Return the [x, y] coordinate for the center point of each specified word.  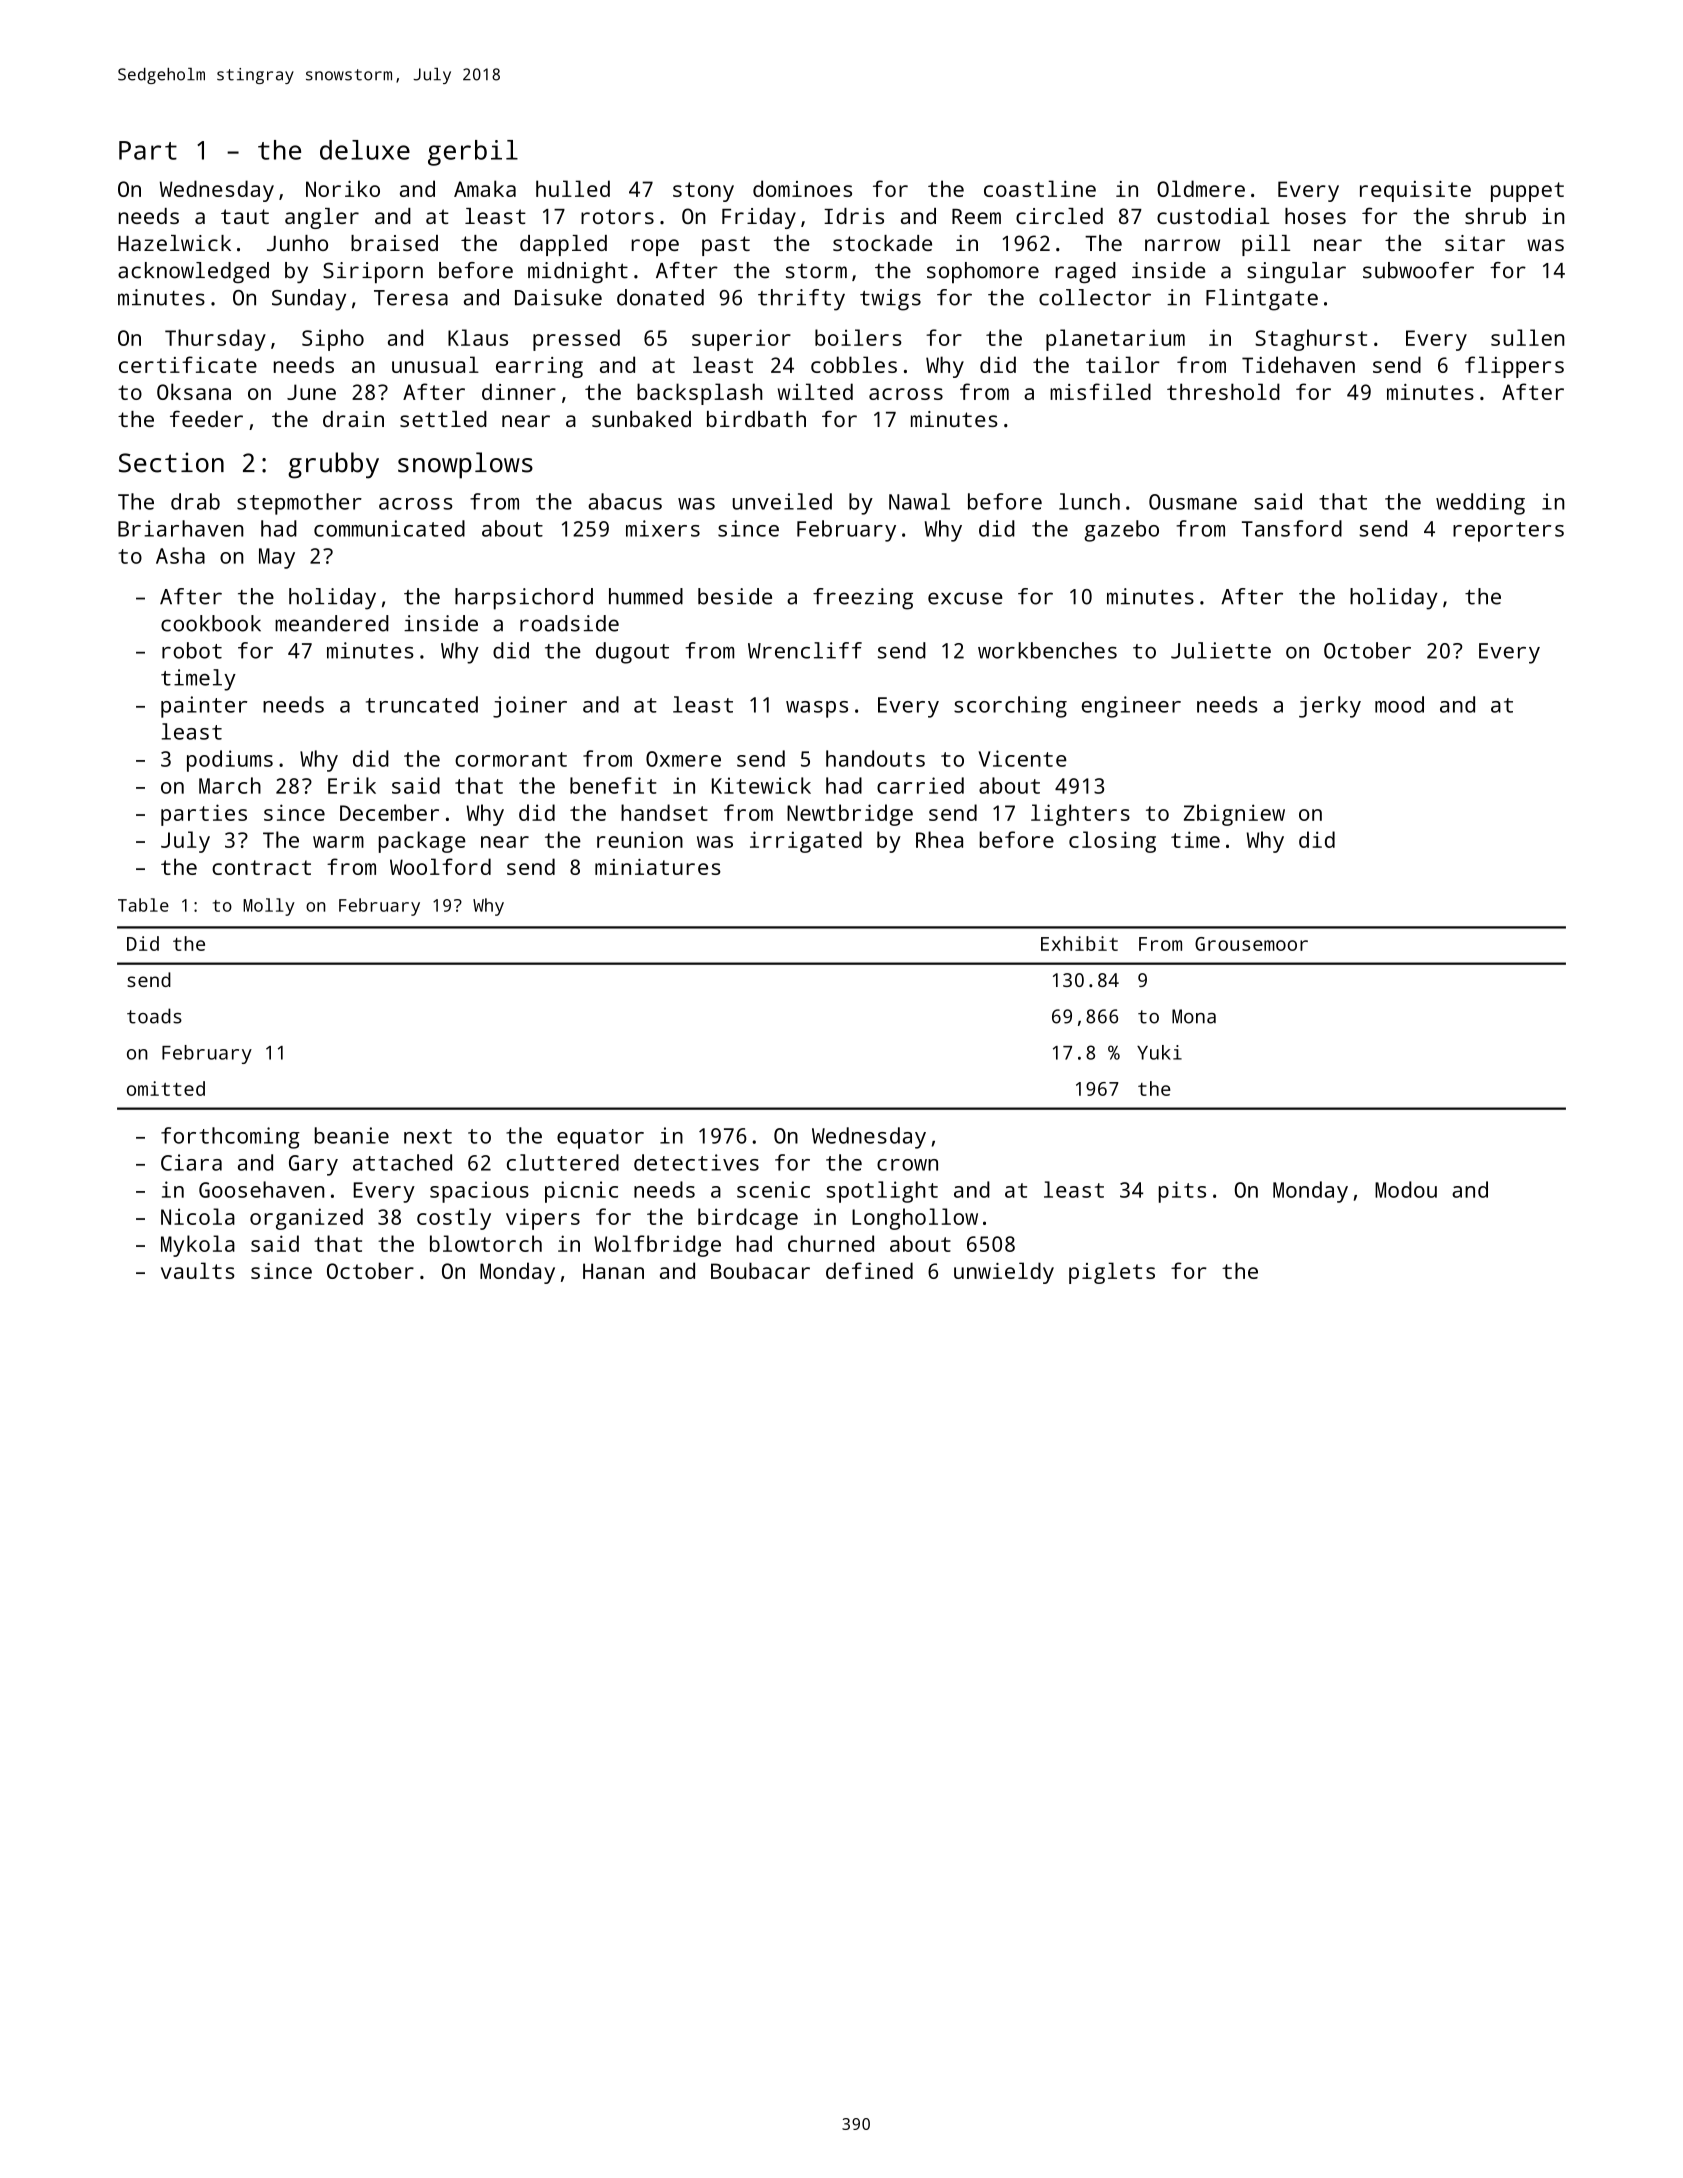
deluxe [365, 150]
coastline [1040, 188]
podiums [230, 761]
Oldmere [1201, 188]
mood [1399, 704]
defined [869, 1270]
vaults [198, 1270]
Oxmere [683, 759]
